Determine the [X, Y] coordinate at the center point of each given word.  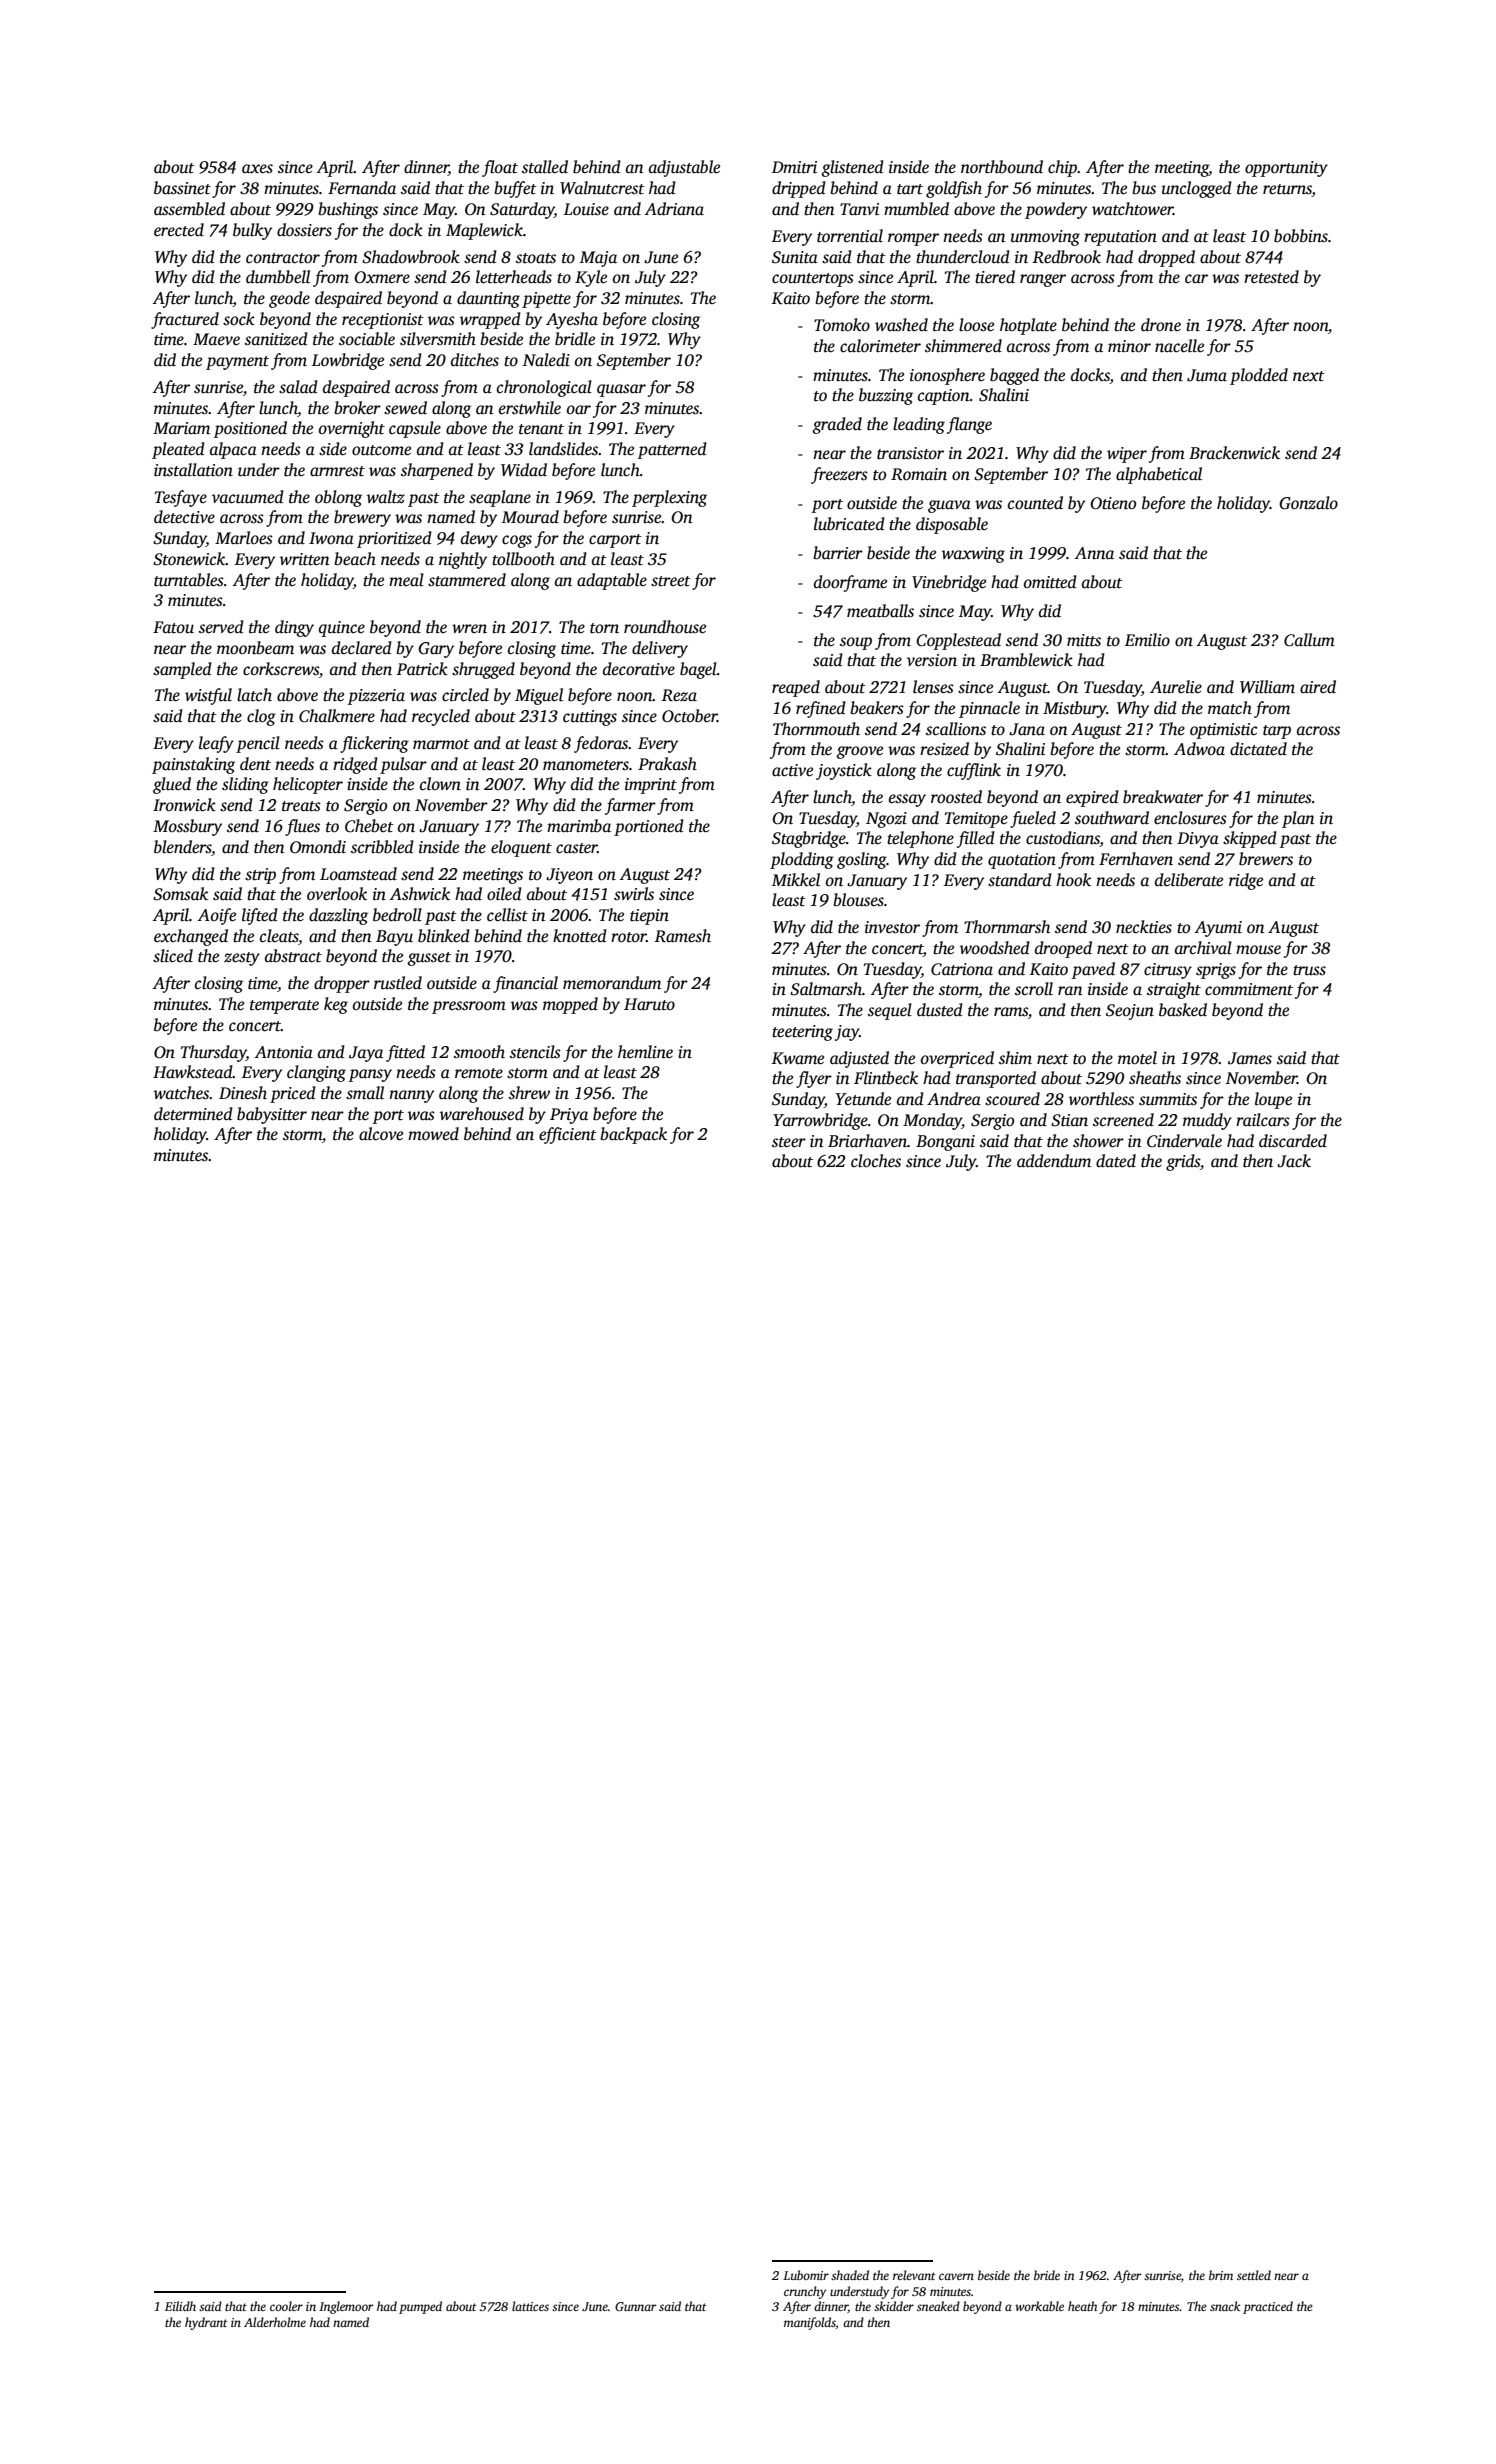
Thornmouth [816, 729]
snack [1225, 2306]
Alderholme [275, 2322]
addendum [1054, 1161]
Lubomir [806, 2275]
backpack [633, 1135]
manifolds [810, 2323]
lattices [530, 2306]
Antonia [284, 1052]
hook [1073, 880]
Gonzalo [1308, 503]
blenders [183, 847]
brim [1221, 2275]
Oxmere [382, 277]
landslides [563, 449]
